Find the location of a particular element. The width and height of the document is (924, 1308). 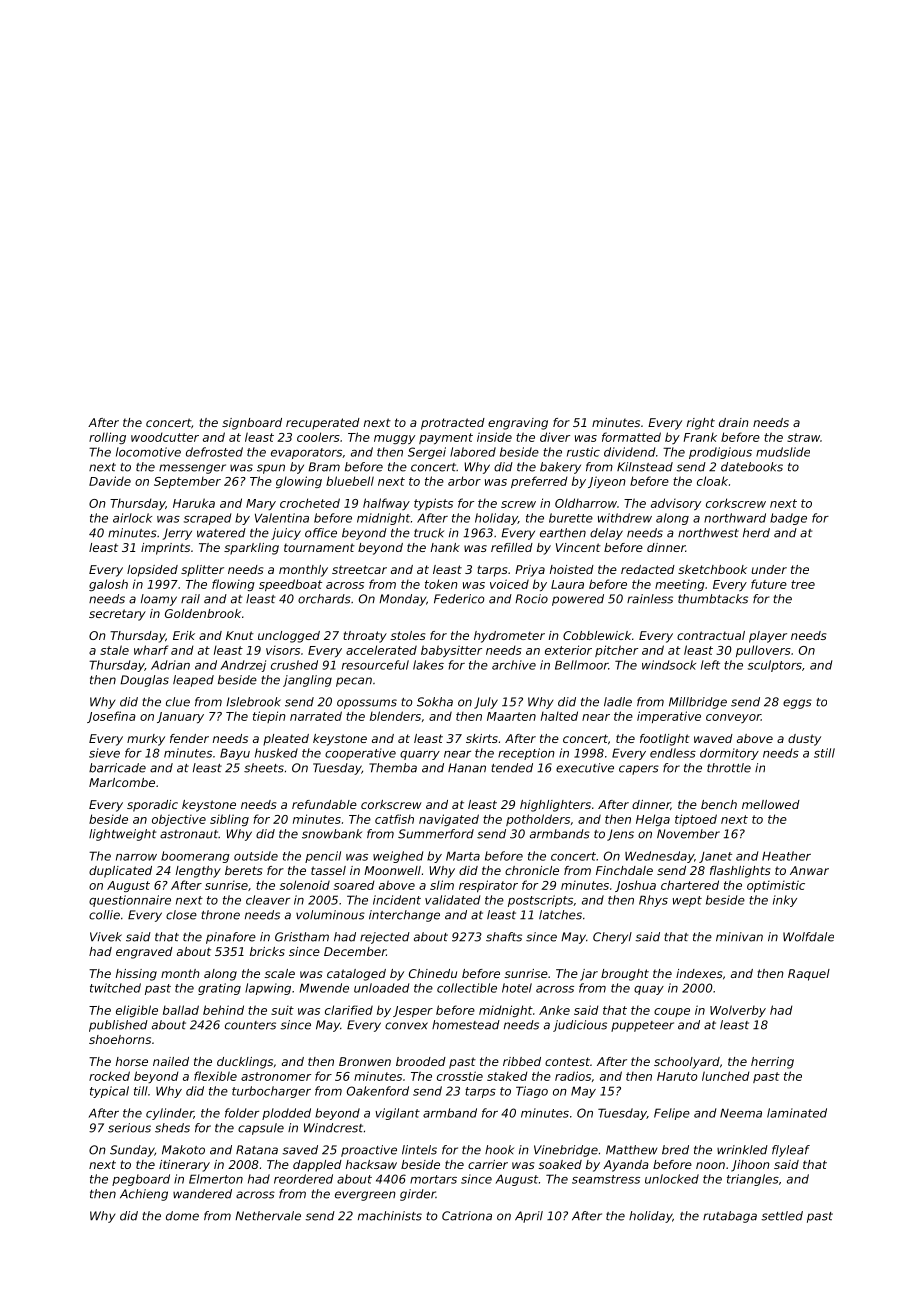

sketchbook is located at coordinates (712, 569).
